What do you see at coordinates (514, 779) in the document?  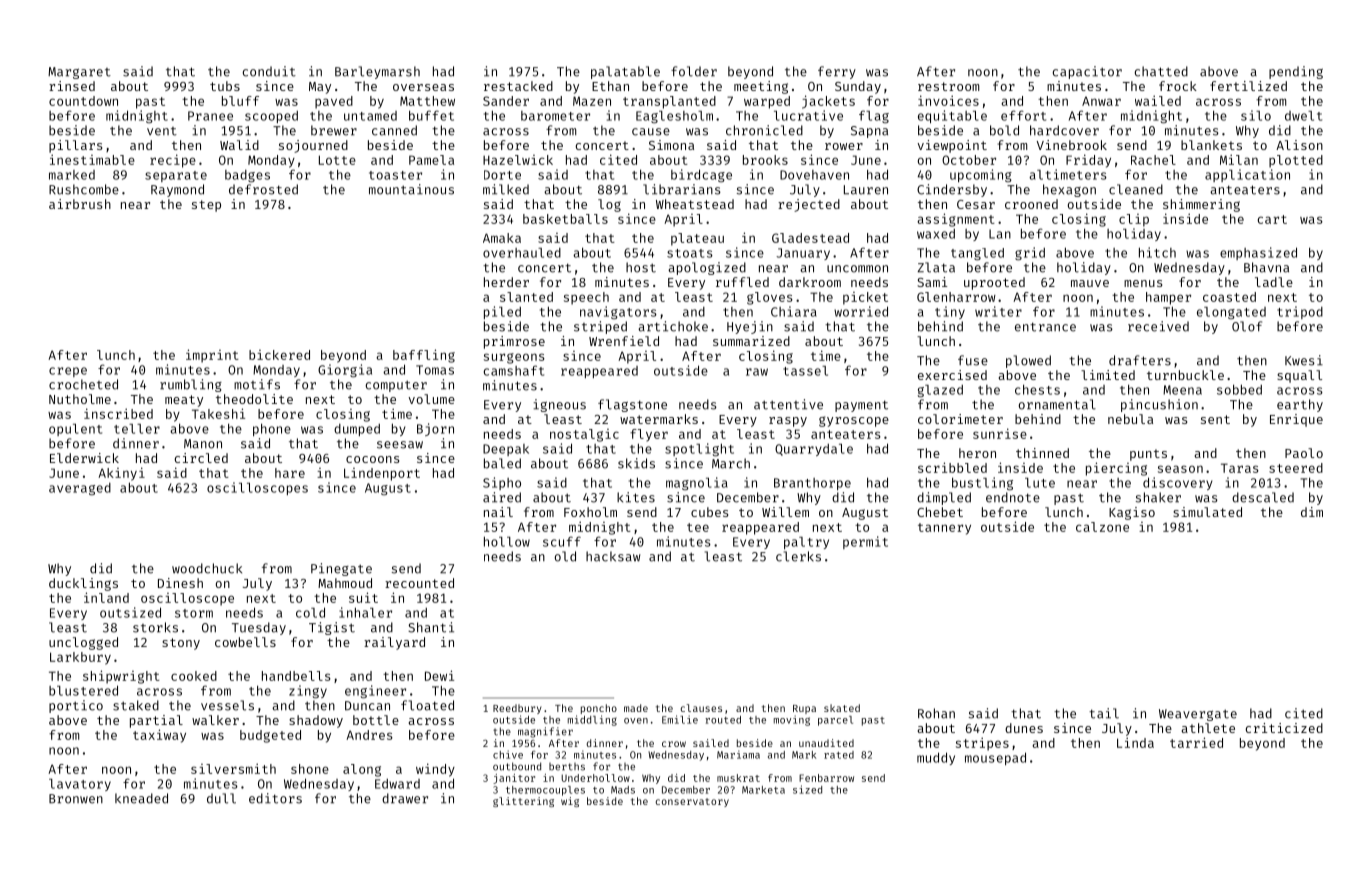 I see `janitor` at bounding box center [514, 779].
